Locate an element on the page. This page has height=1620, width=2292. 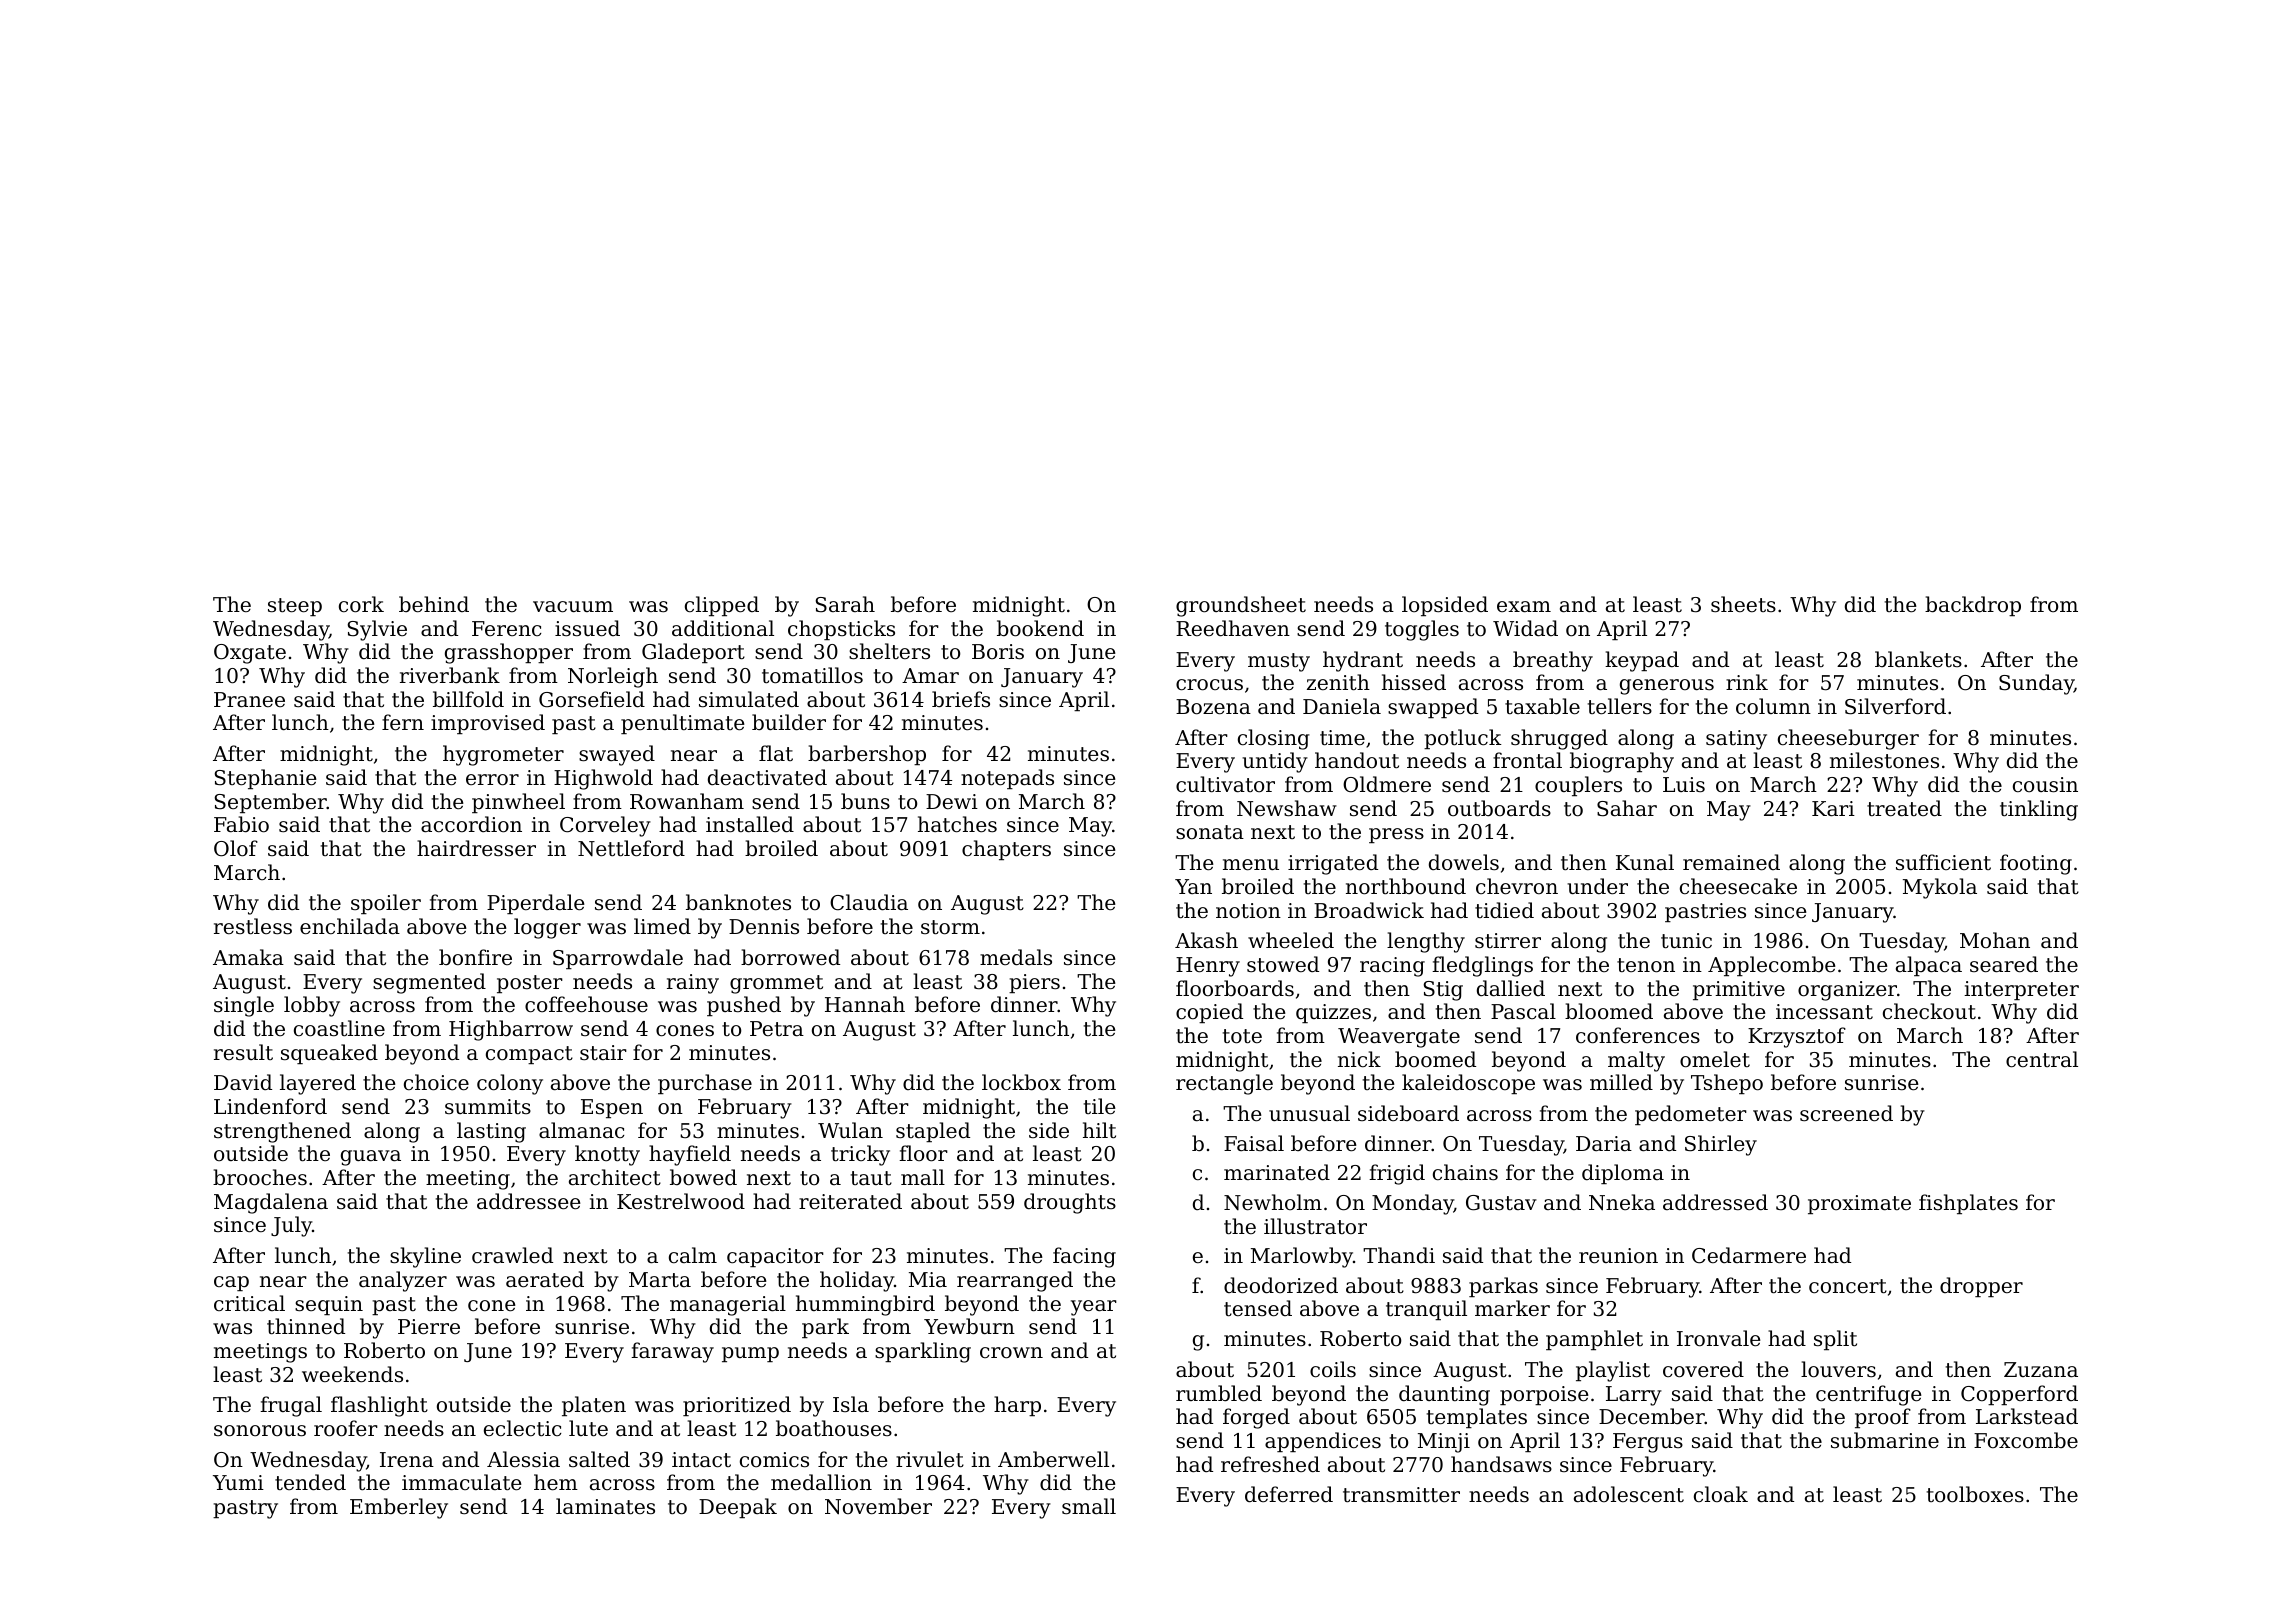
Mia is located at coordinates (928, 1279).
